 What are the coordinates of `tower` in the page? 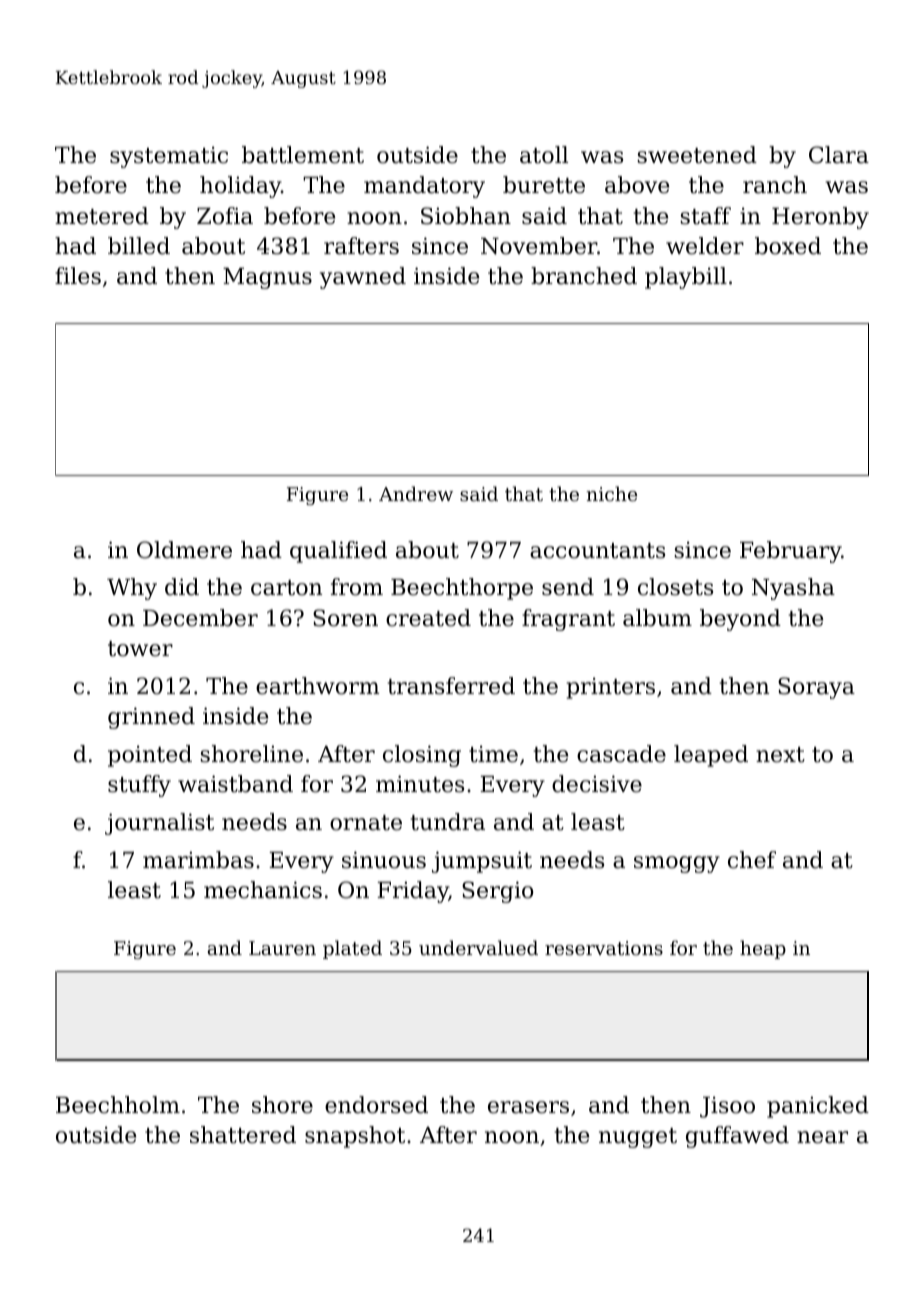 It's located at (140, 649).
